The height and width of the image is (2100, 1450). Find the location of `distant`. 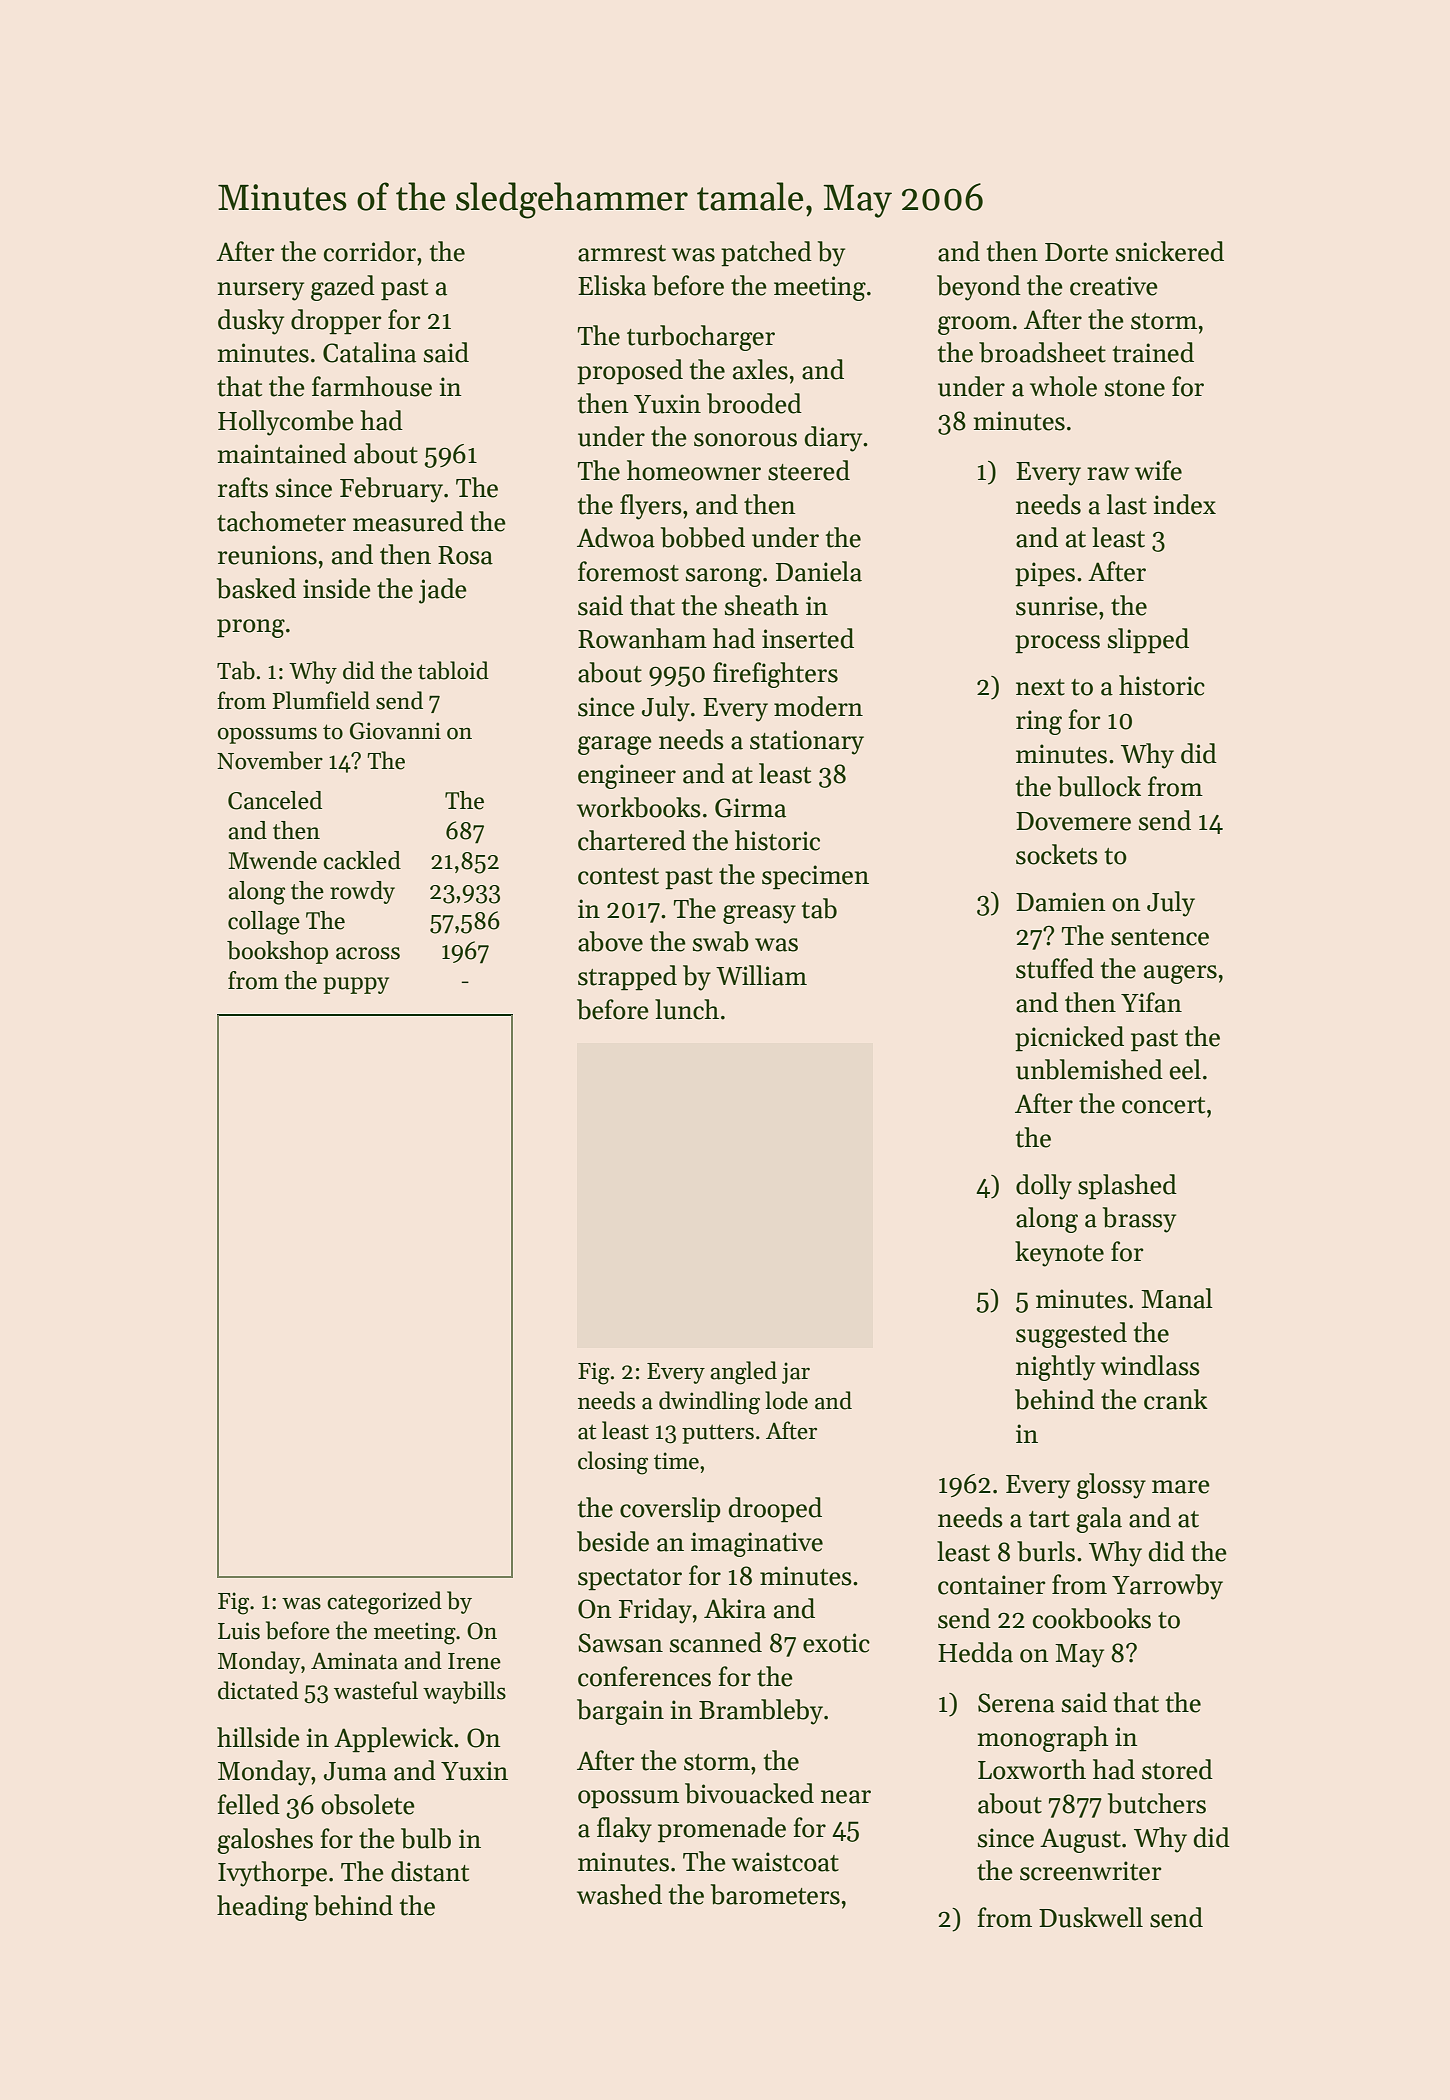

distant is located at coordinates (430, 1871).
